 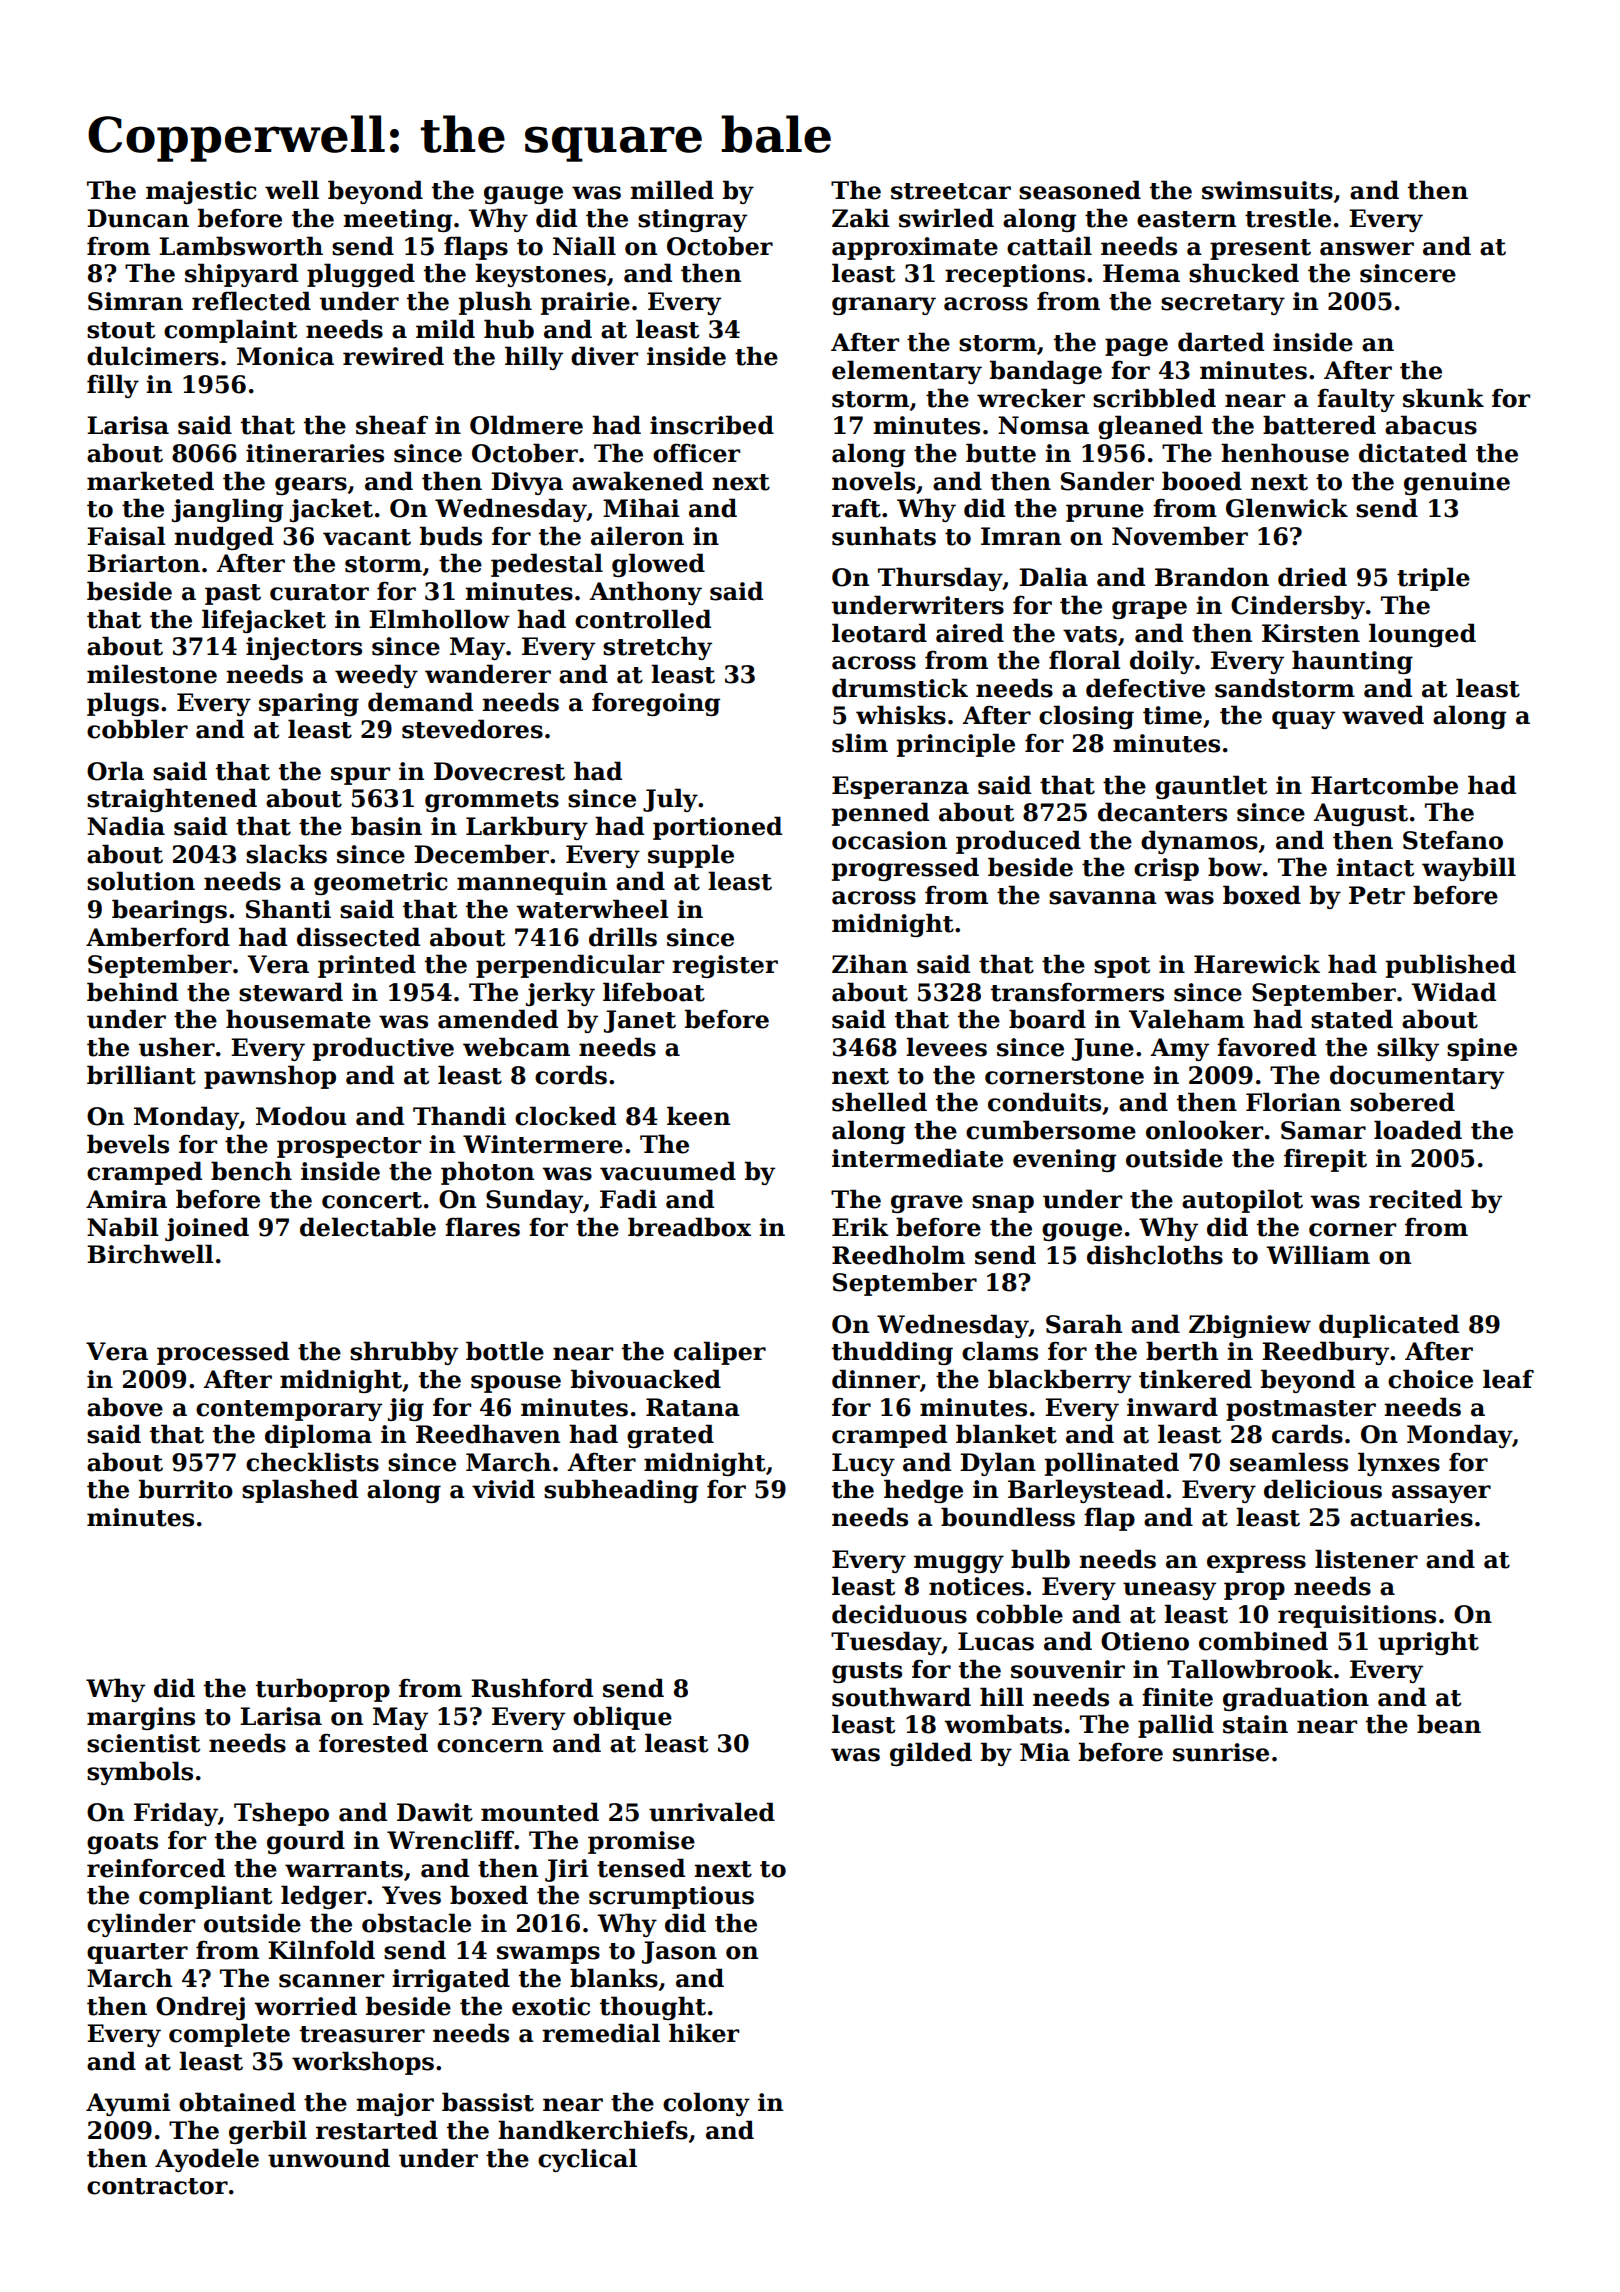 What do you see at coordinates (285, 356) in the screenshot?
I see `Monica` at bounding box center [285, 356].
